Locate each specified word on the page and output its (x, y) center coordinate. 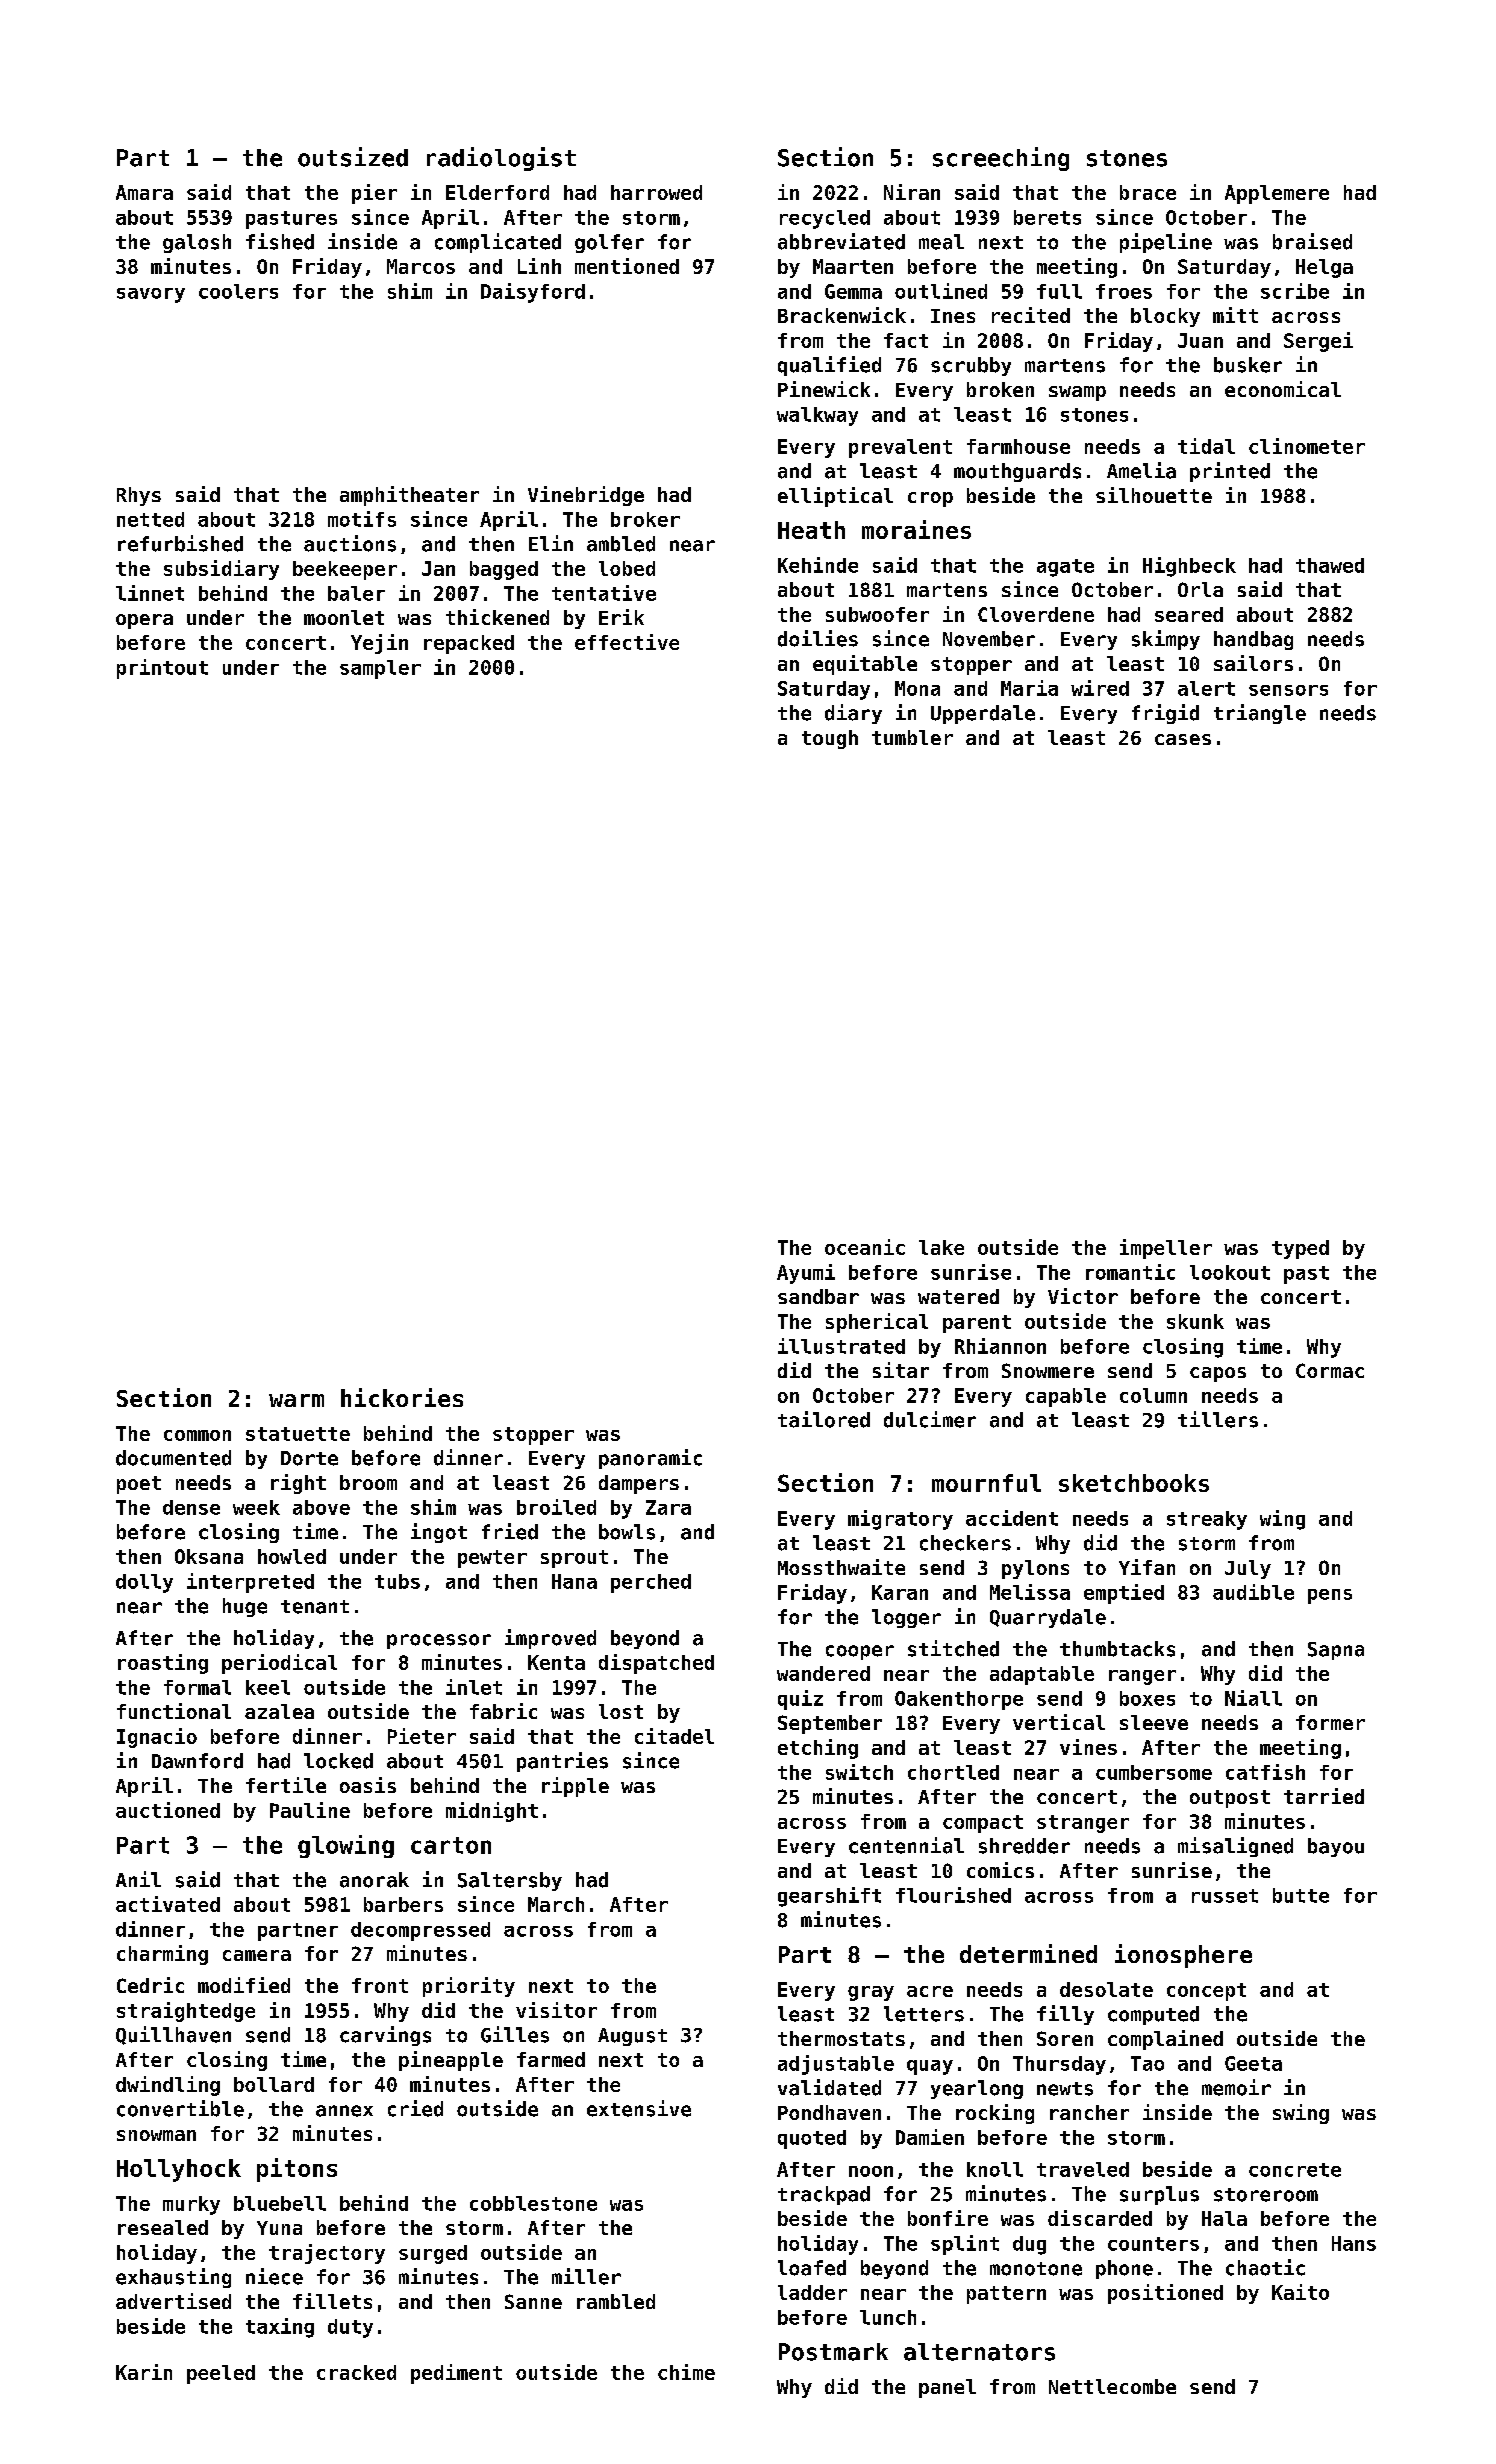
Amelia (1141, 470)
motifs (362, 519)
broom (368, 1482)
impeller (1166, 1249)
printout (162, 669)
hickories (402, 1397)
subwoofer (877, 614)
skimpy (1166, 640)
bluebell (280, 2203)
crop (930, 499)
